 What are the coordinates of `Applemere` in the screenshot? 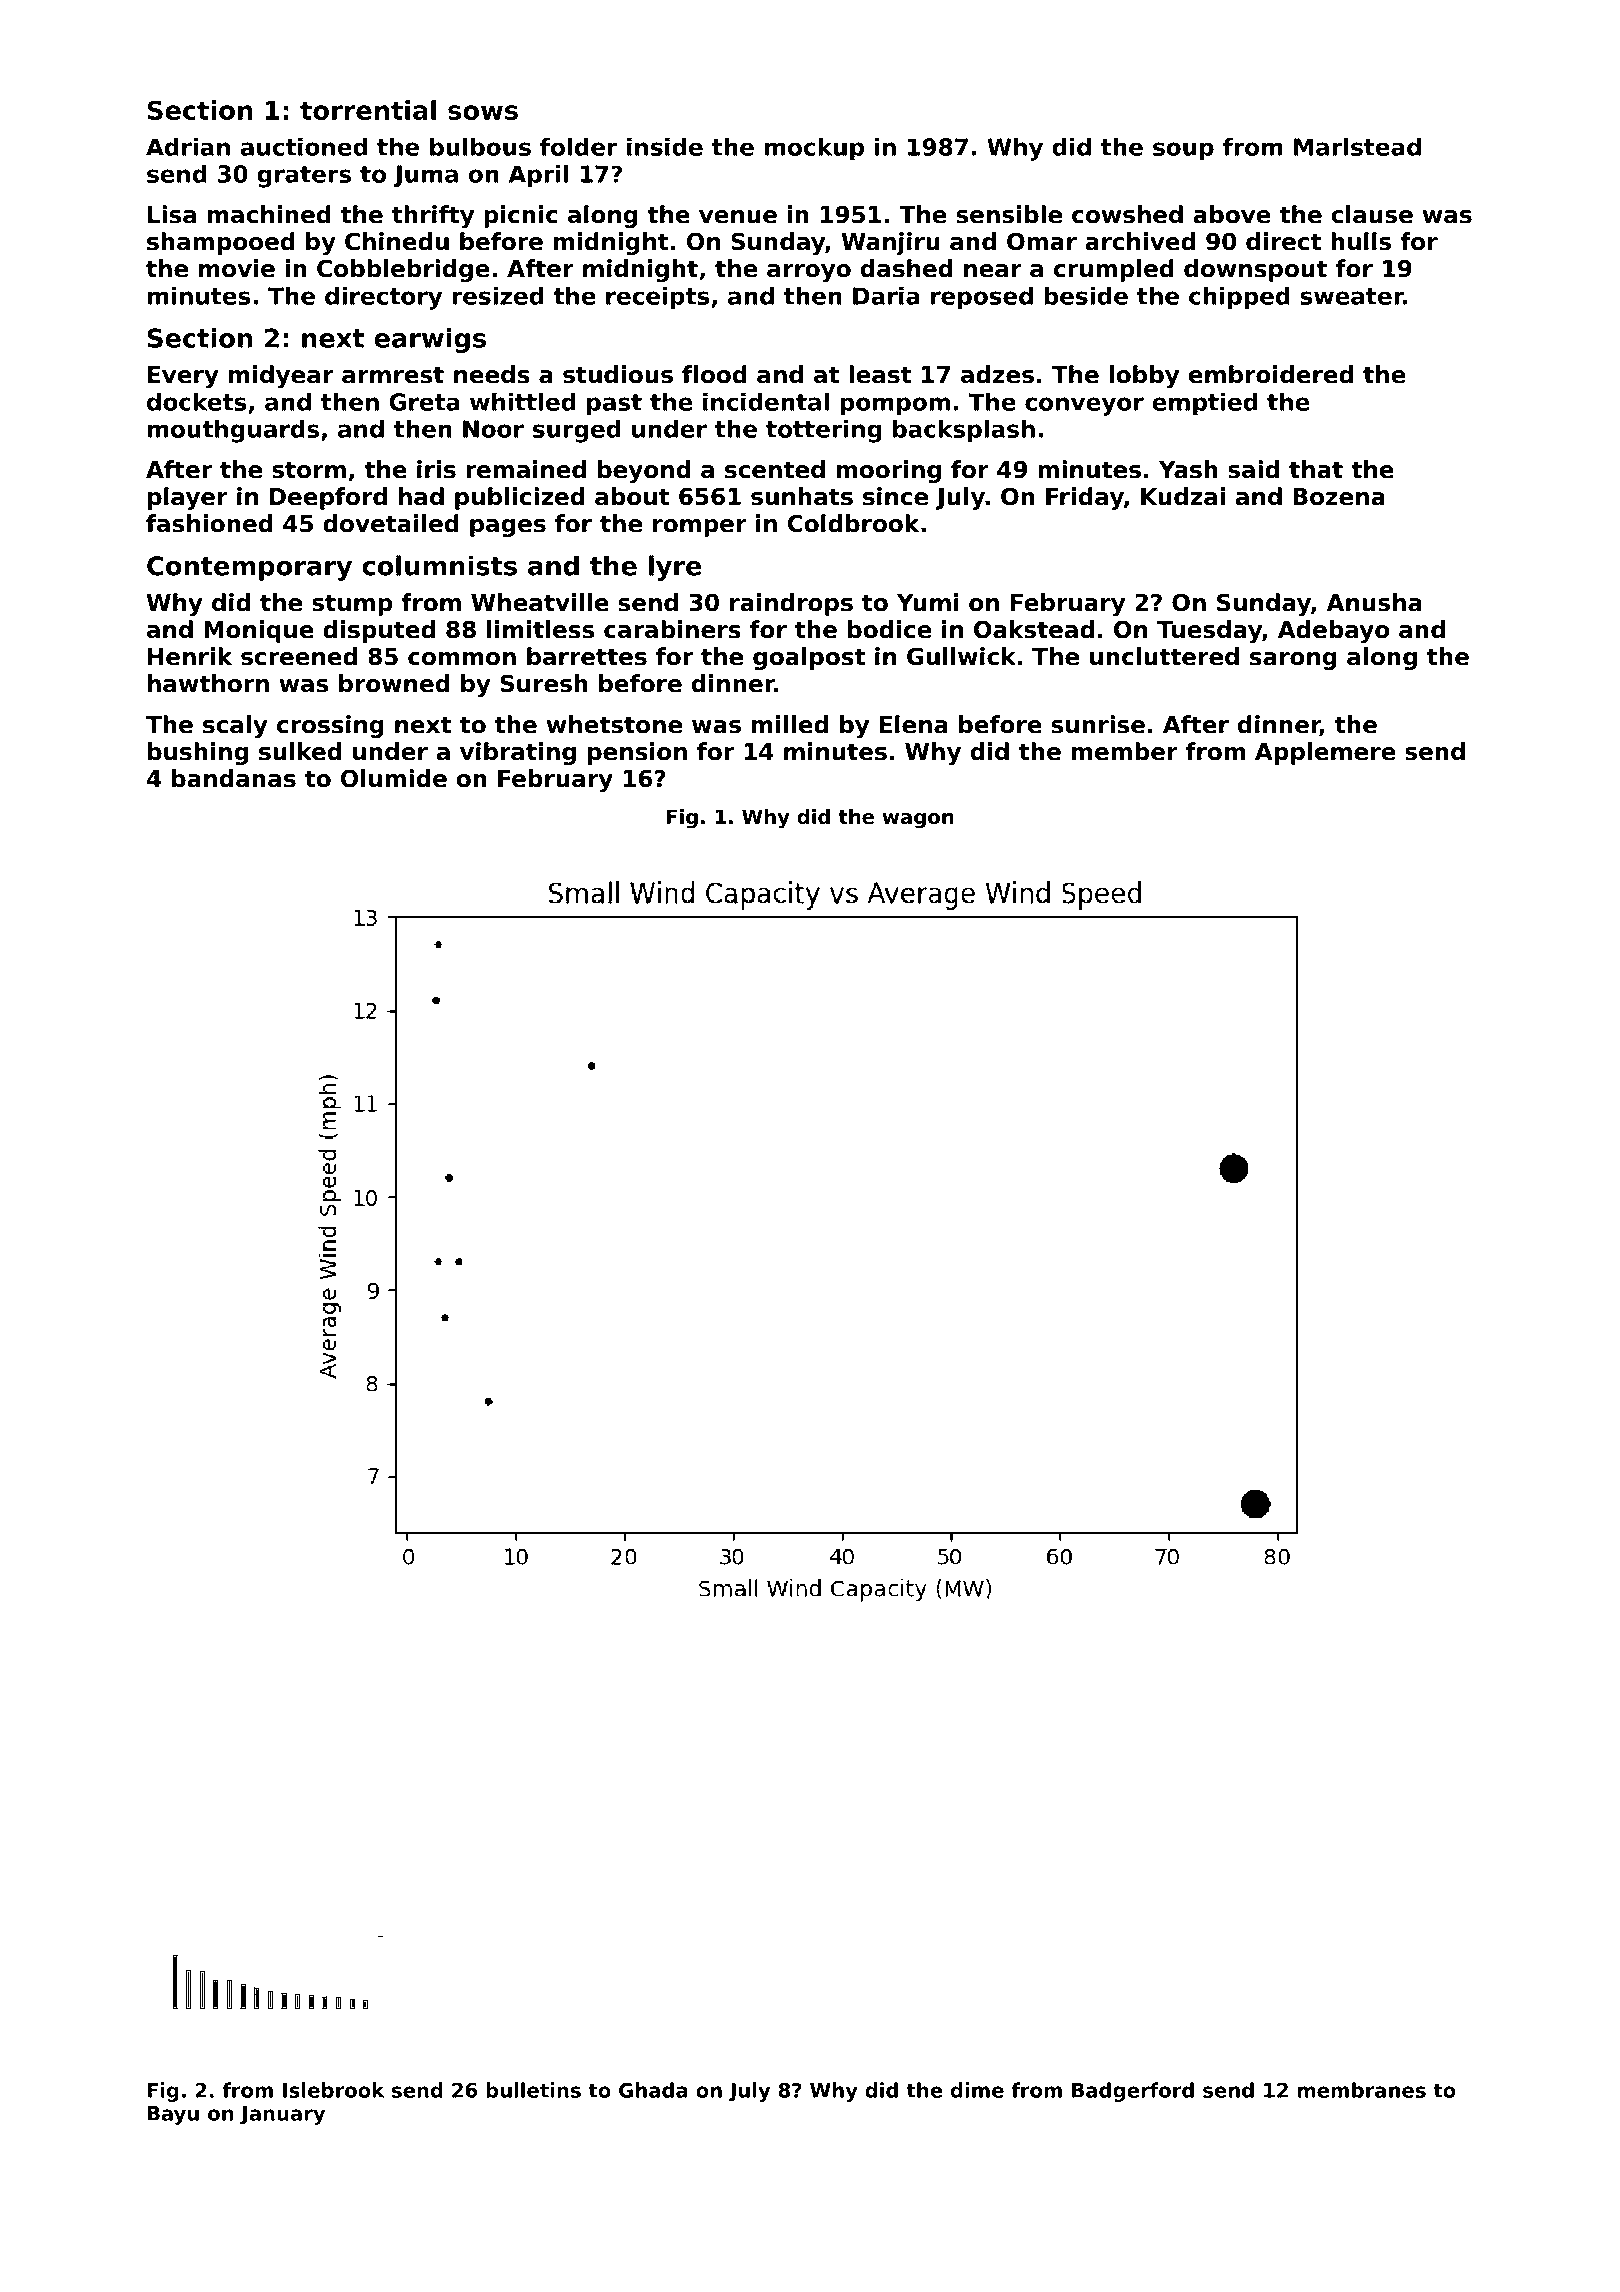 It's located at (1325, 753).
